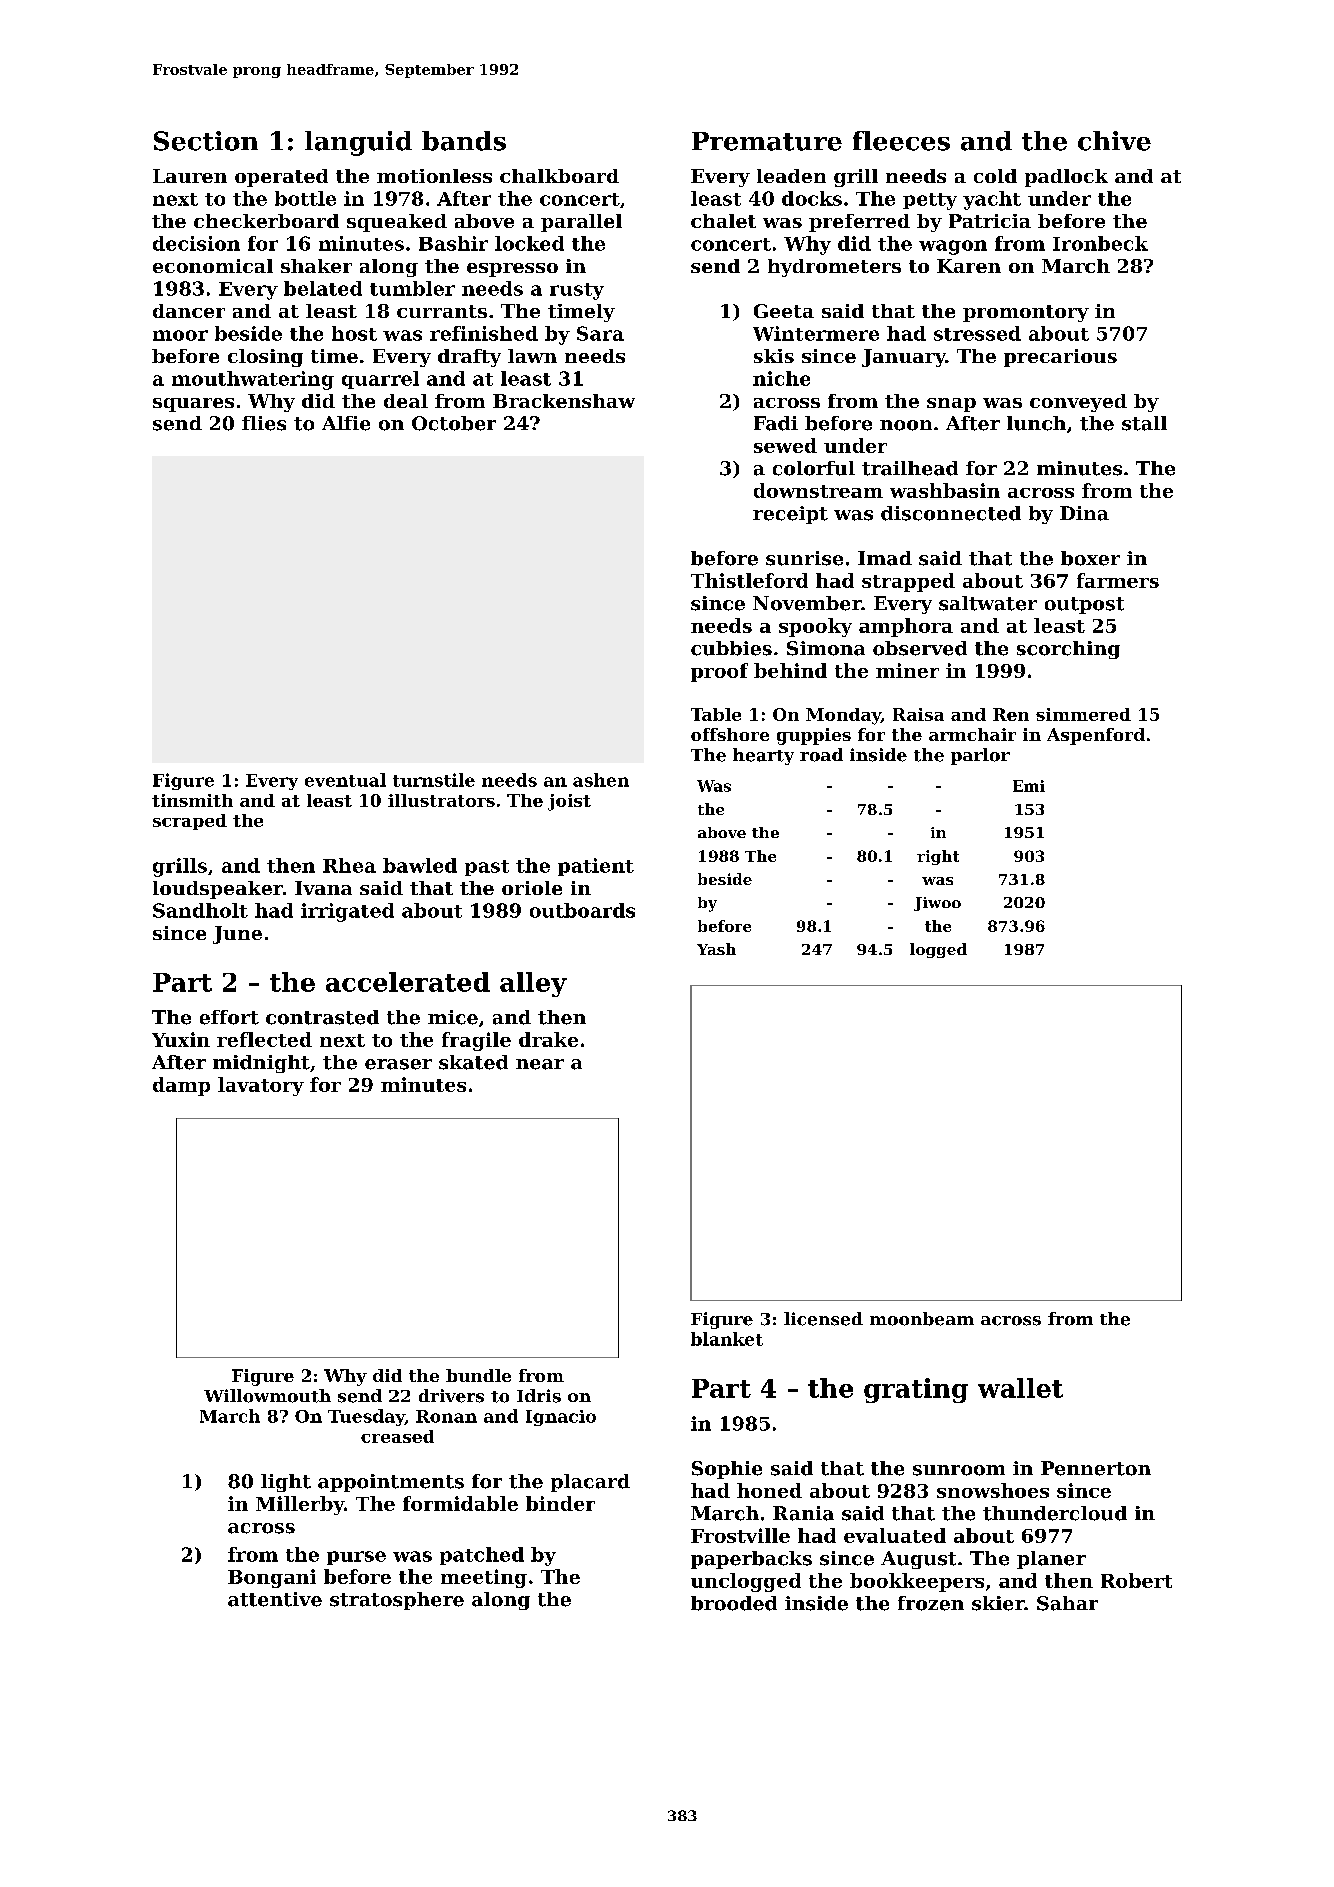 This screenshot has width=1334, height=1887. I want to click on outpost, so click(1084, 605).
